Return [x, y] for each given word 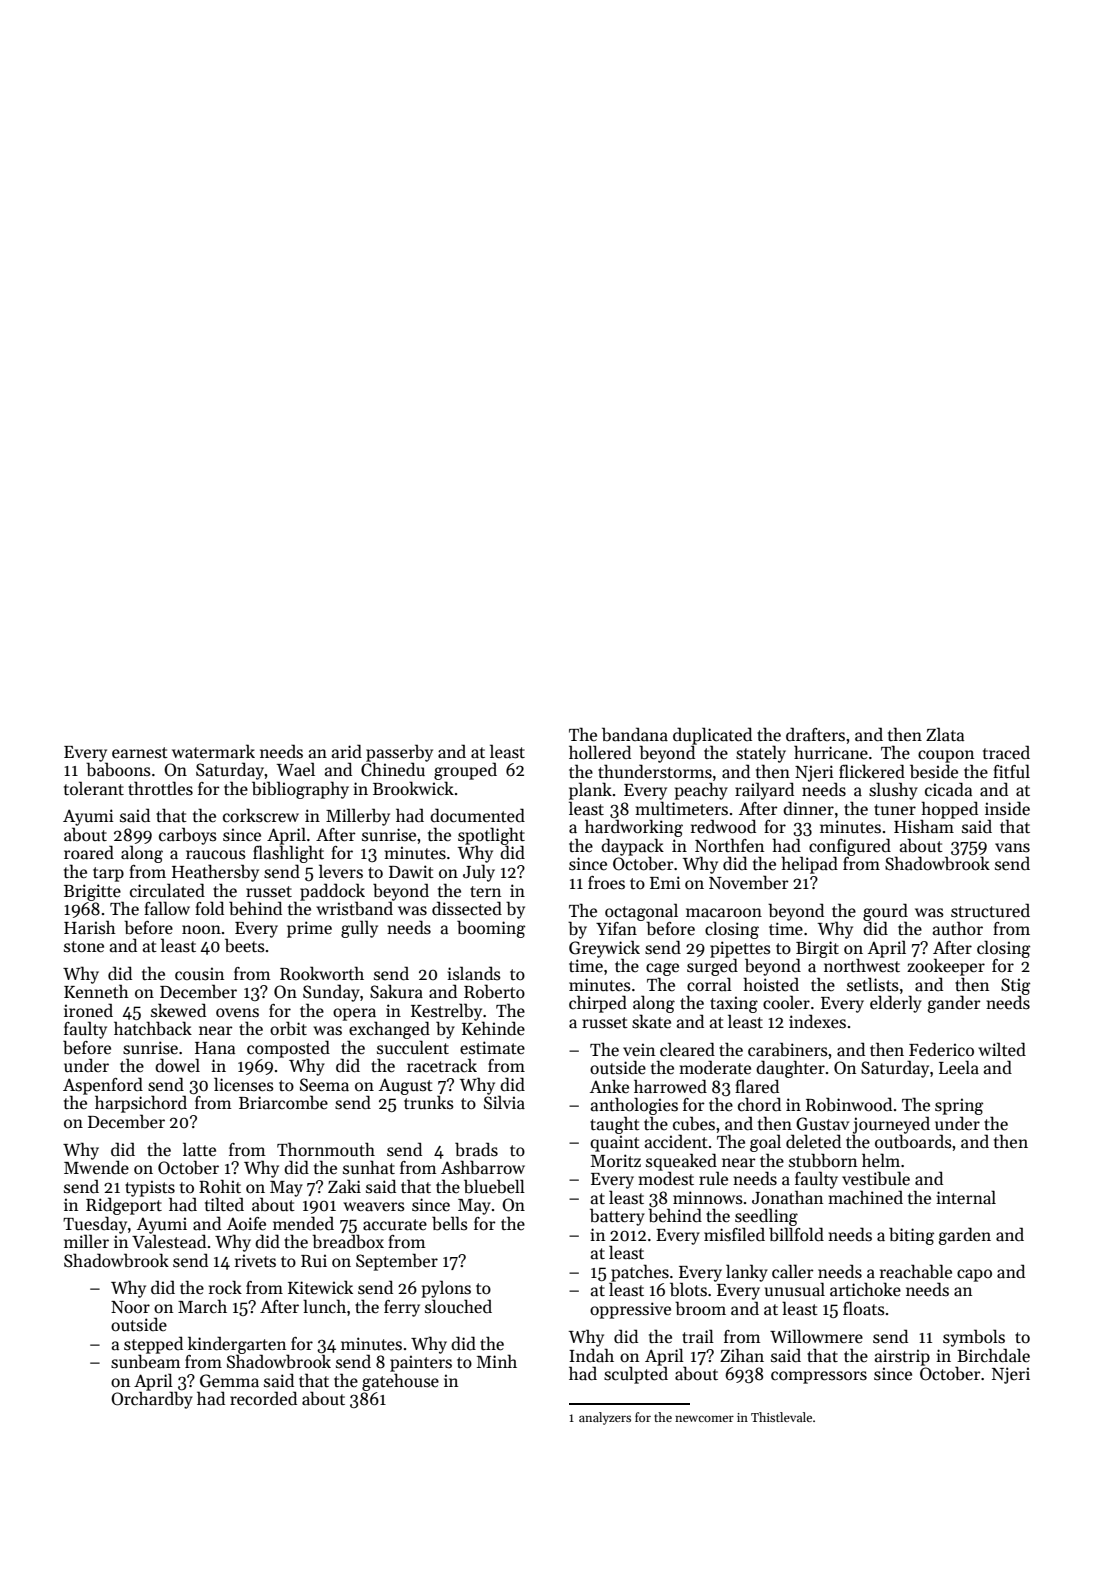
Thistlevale [781, 1417]
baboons [118, 769]
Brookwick [413, 788]
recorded [263, 1398]
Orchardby [152, 1400]
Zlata [945, 734]
